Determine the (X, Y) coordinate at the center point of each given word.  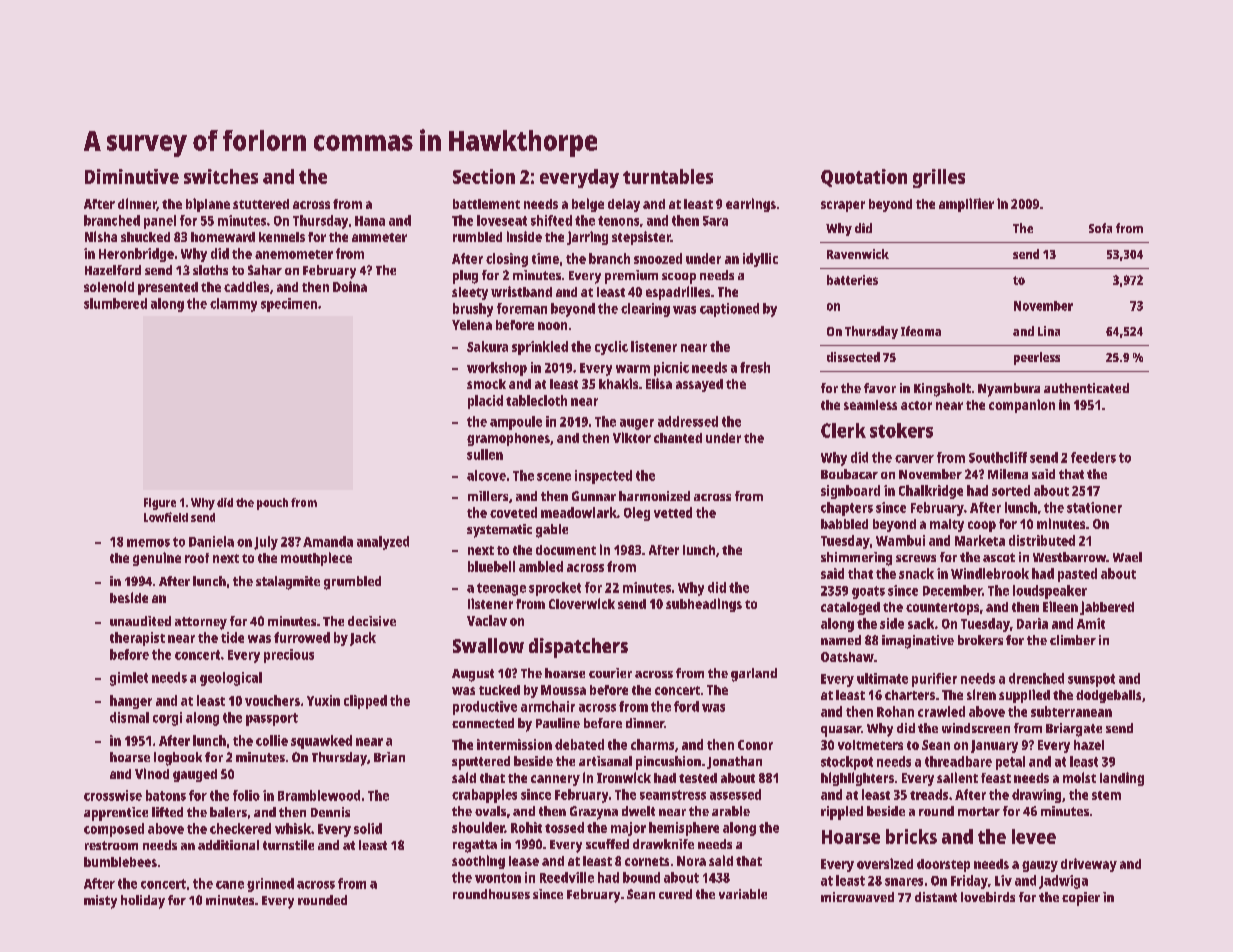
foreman (522, 308)
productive (485, 708)
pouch (272, 504)
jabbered (1107, 608)
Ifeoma (921, 331)
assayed (699, 385)
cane (230, 885)
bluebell (491, 566)
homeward (223, 237)
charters (910, 695)
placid (485, 402)
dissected (853, 357)
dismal (129, 717)
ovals (490, 811)
